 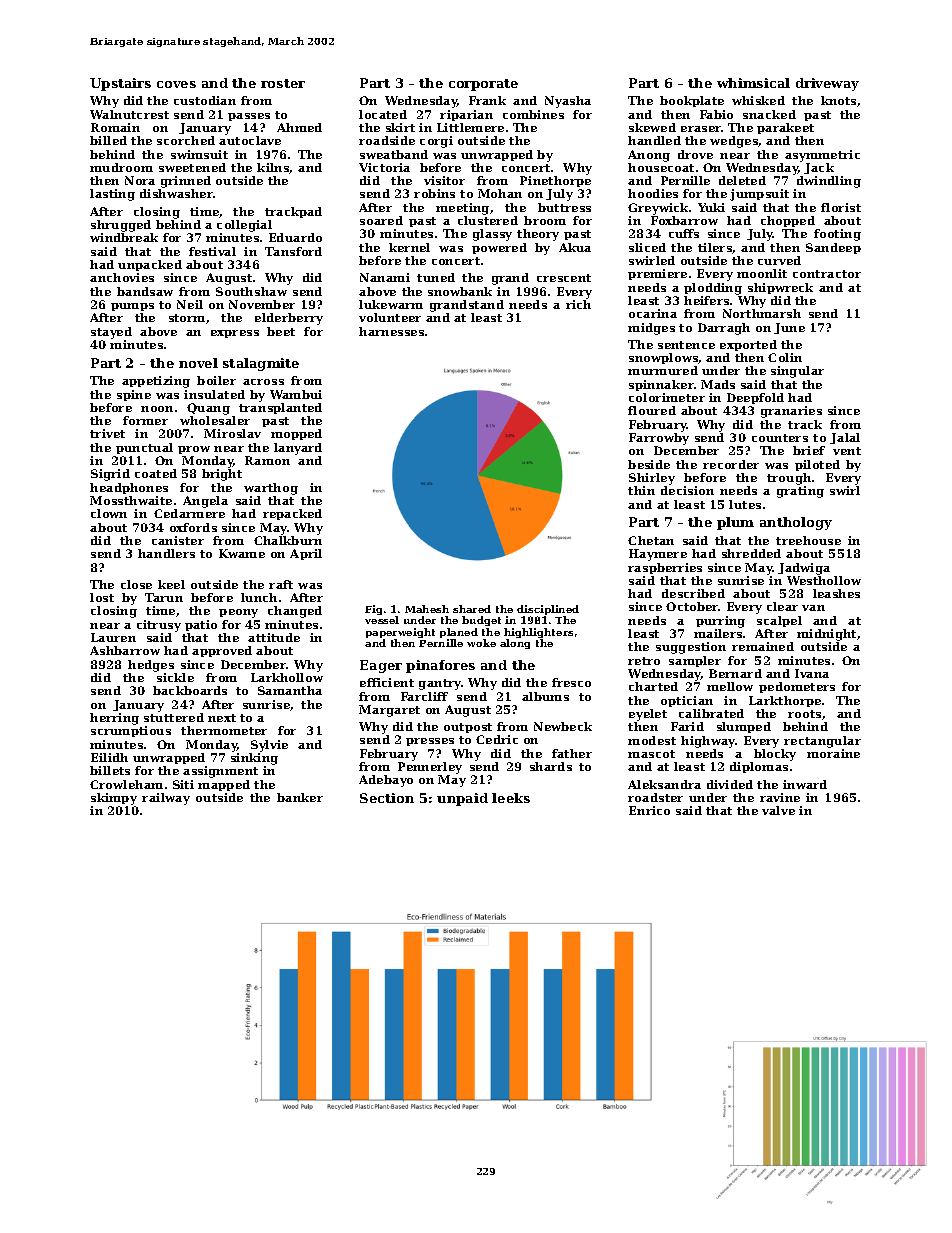 What do you see at coordinates (383, 114) in the document?
I see `located` at bounding box center [383, 114].
